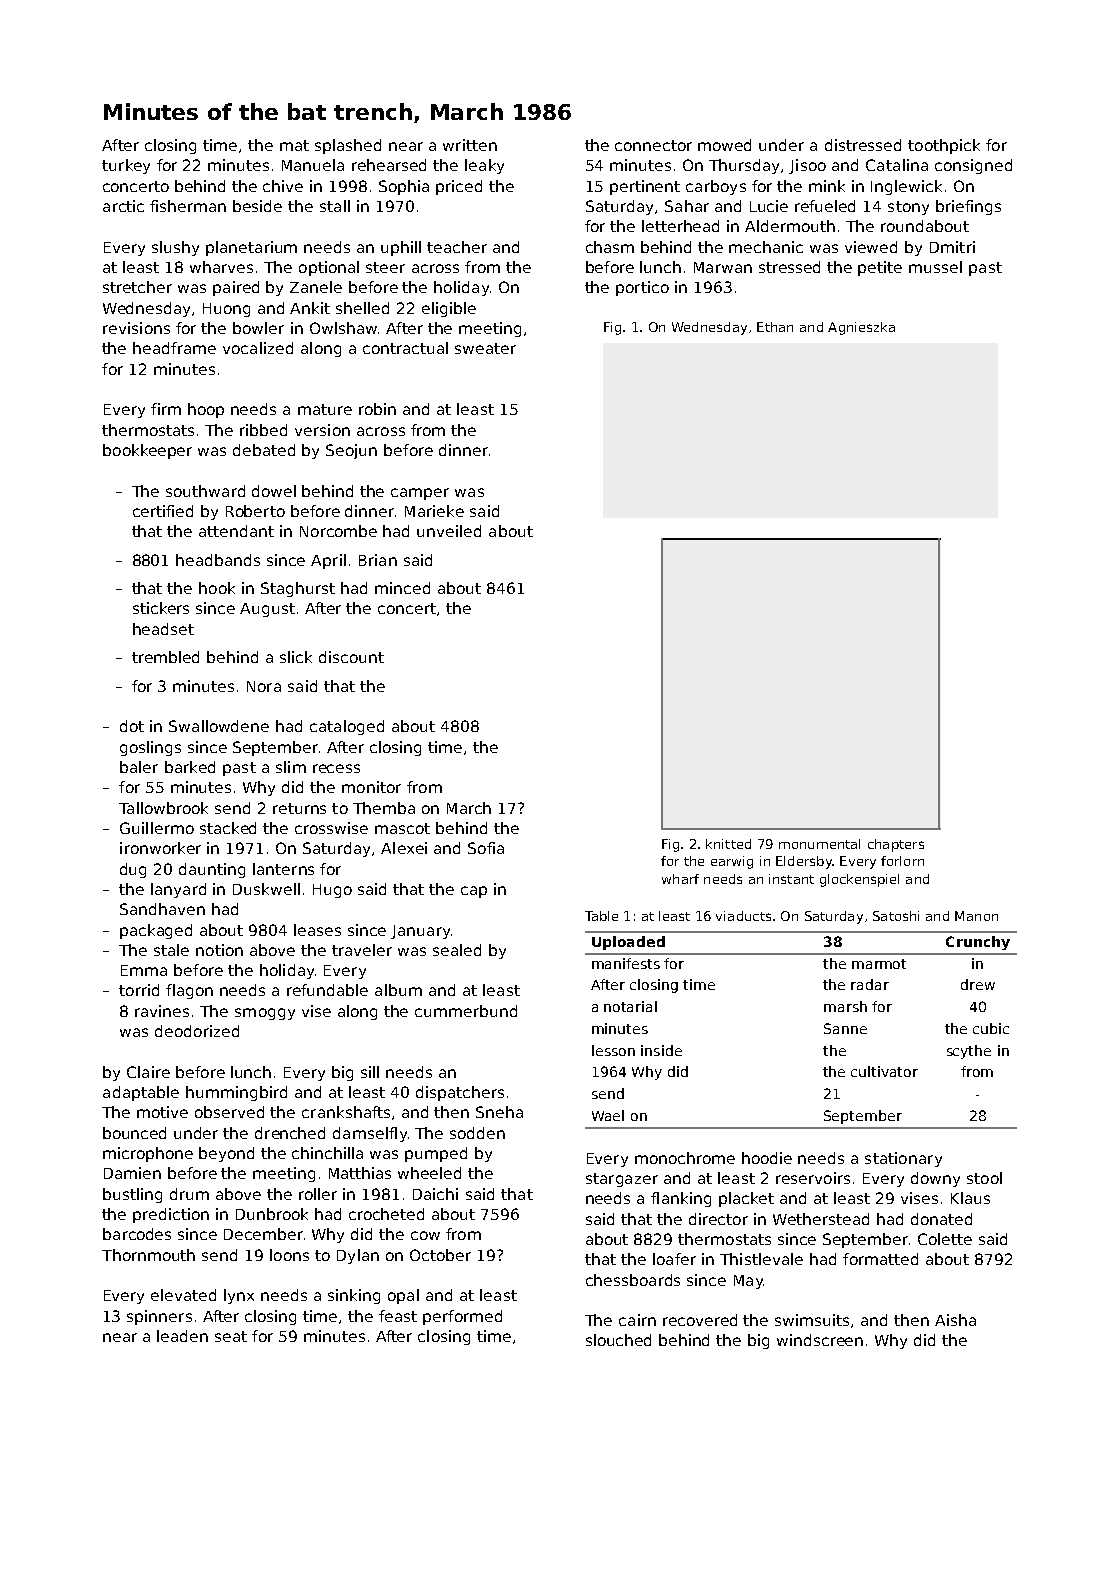 Image resolution: width=1119 pixels, height=1583 pixels. What do you see at coordinates (137, 287) in the screenshot?
I see `stretcher` at bounding box center [137, 287].
